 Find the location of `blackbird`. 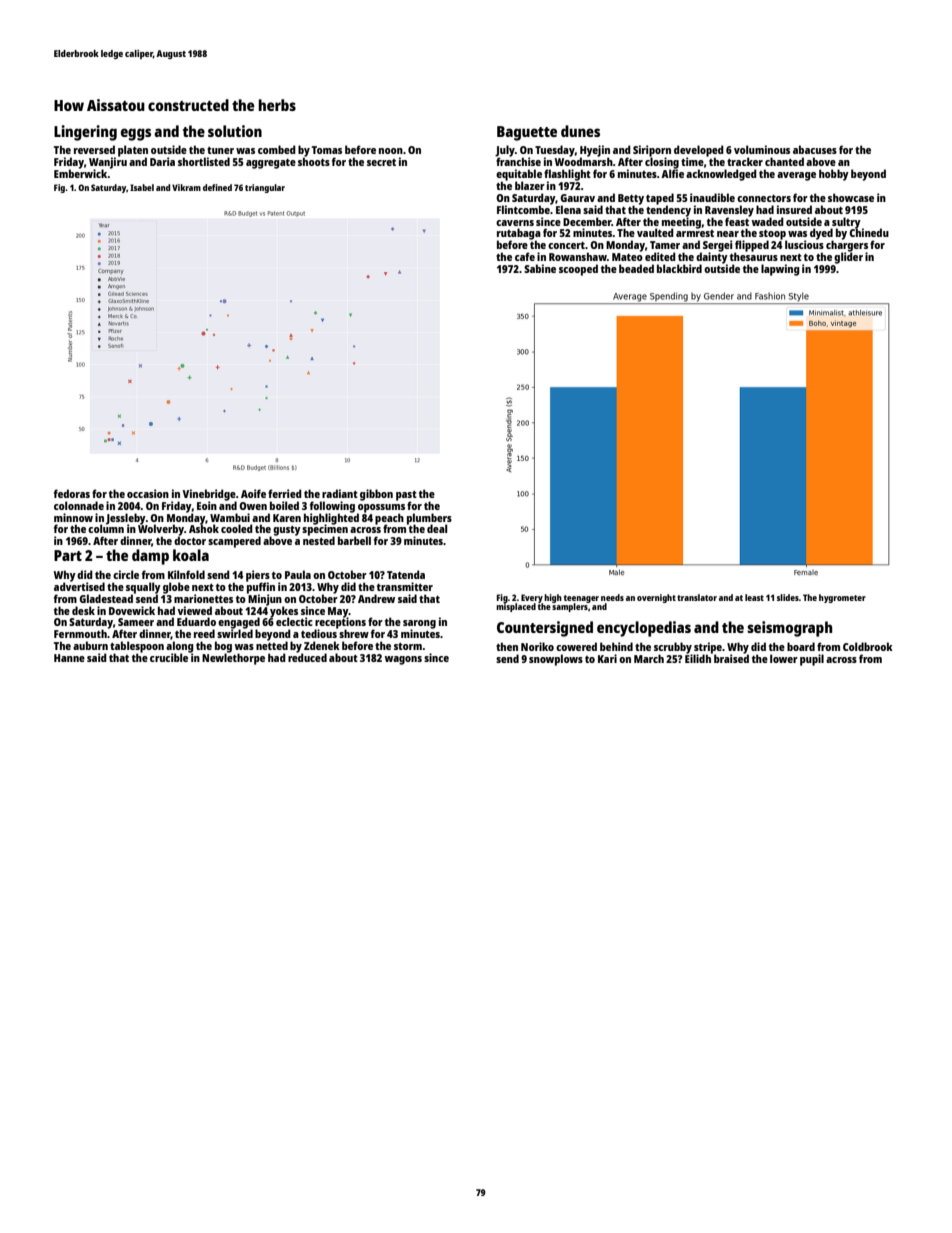

blackbird is located at coordinates (679, 268).
